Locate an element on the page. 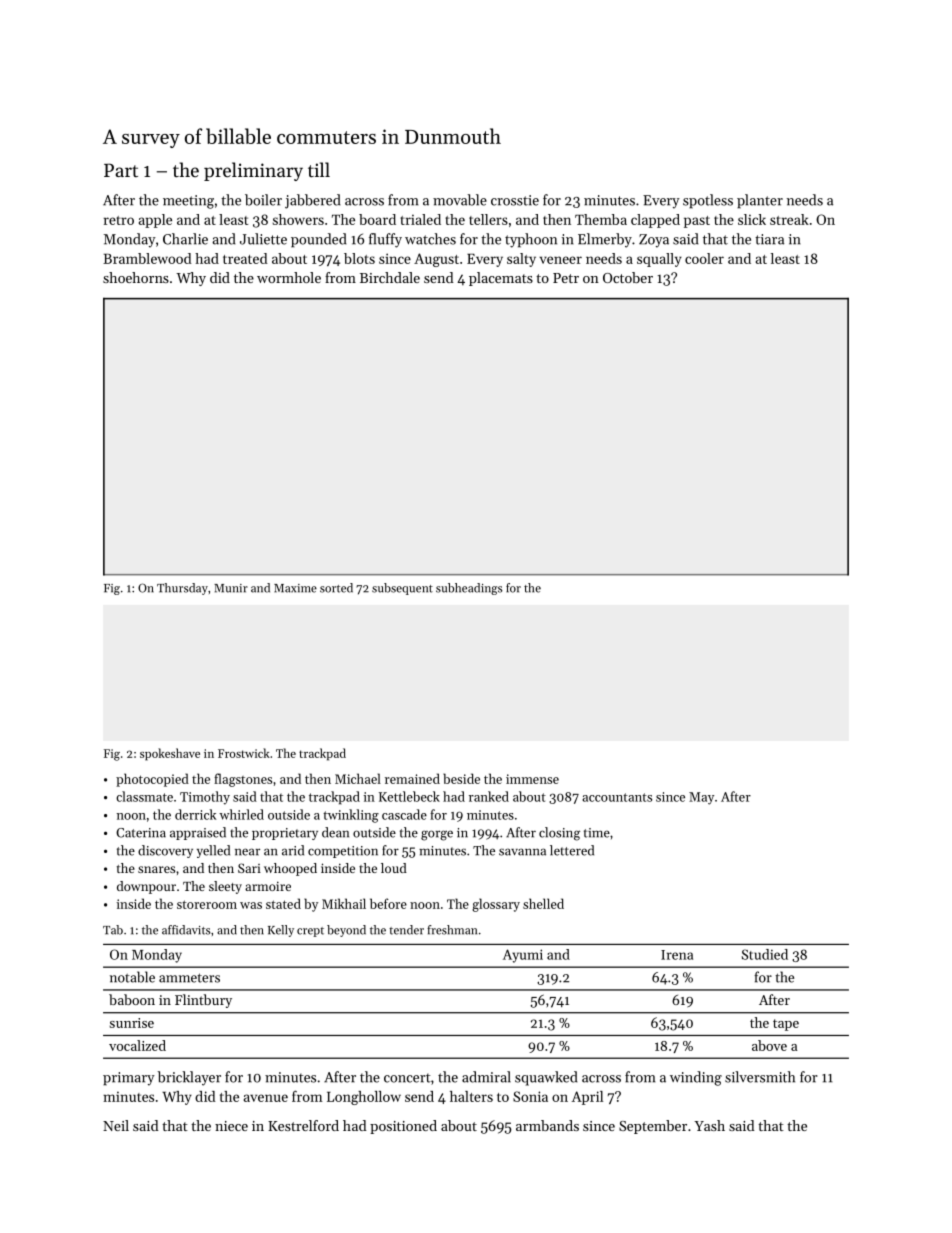 The width and height of the page is (952, 1233). spokeshave is located at coordinates (170, 754).
